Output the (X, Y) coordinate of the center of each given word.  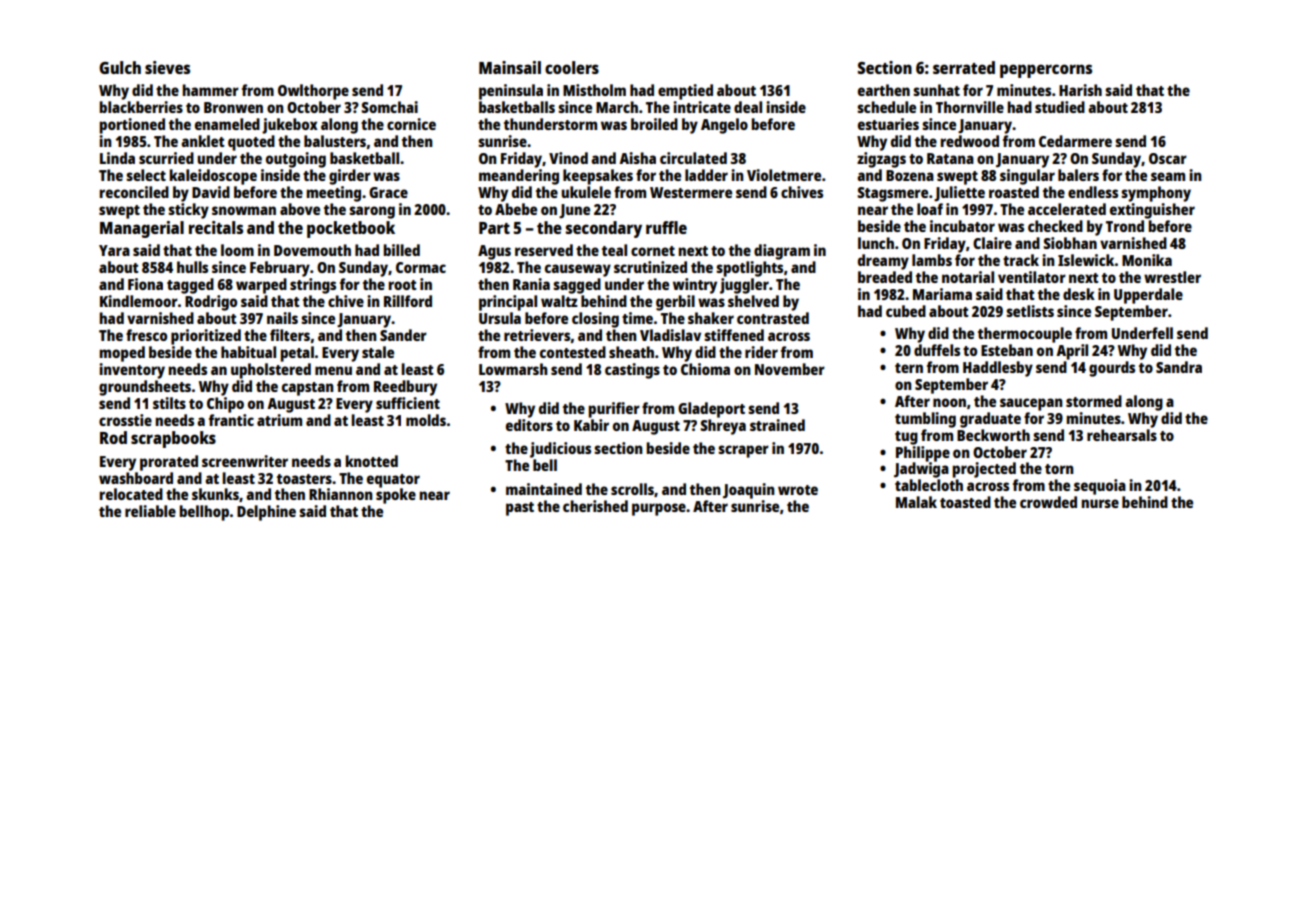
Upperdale (1148, 296)
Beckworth (993, 435)
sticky (188, 211)
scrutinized (650, 267)
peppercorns (1046, 71)
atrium (279, 420)
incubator (962, 226)
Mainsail (510, 67)
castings (632, 371)
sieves (167, 67)
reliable (150, 511)
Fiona (145, 284)
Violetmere (784, 175)
